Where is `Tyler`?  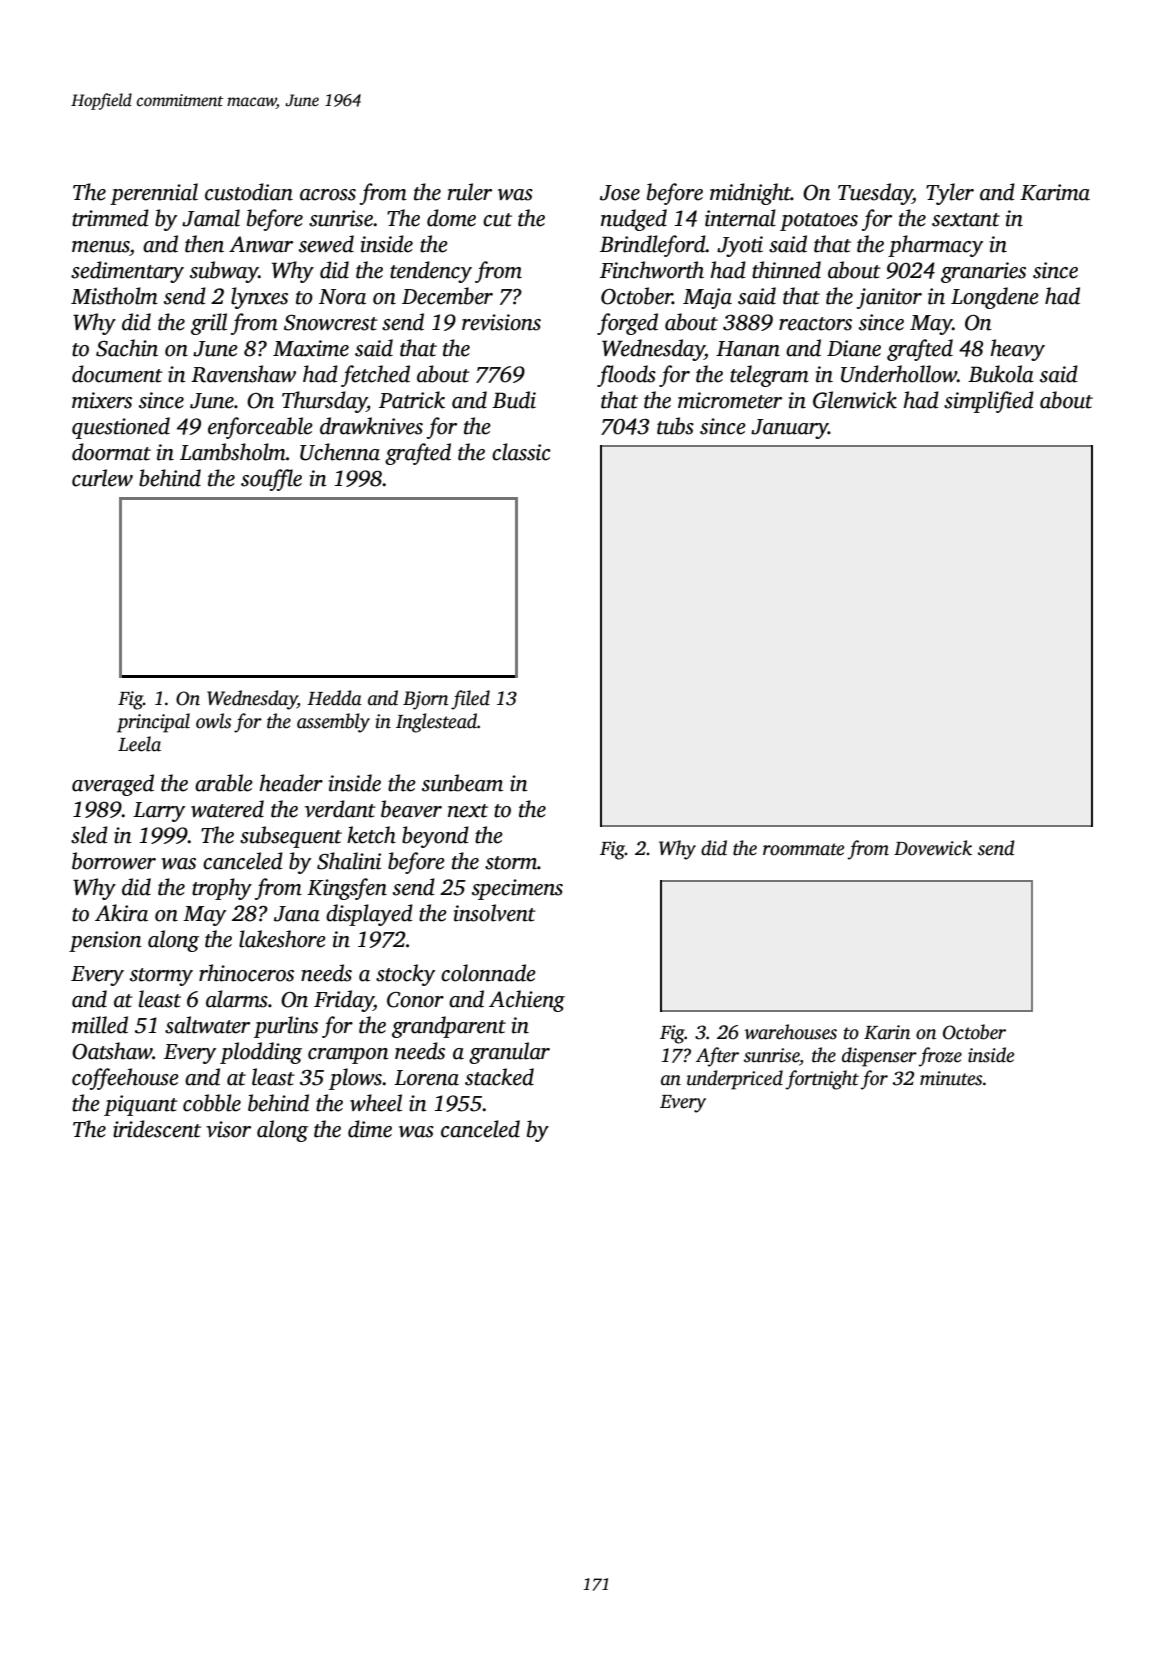 Tyler is located at coordinates (950, 194).
